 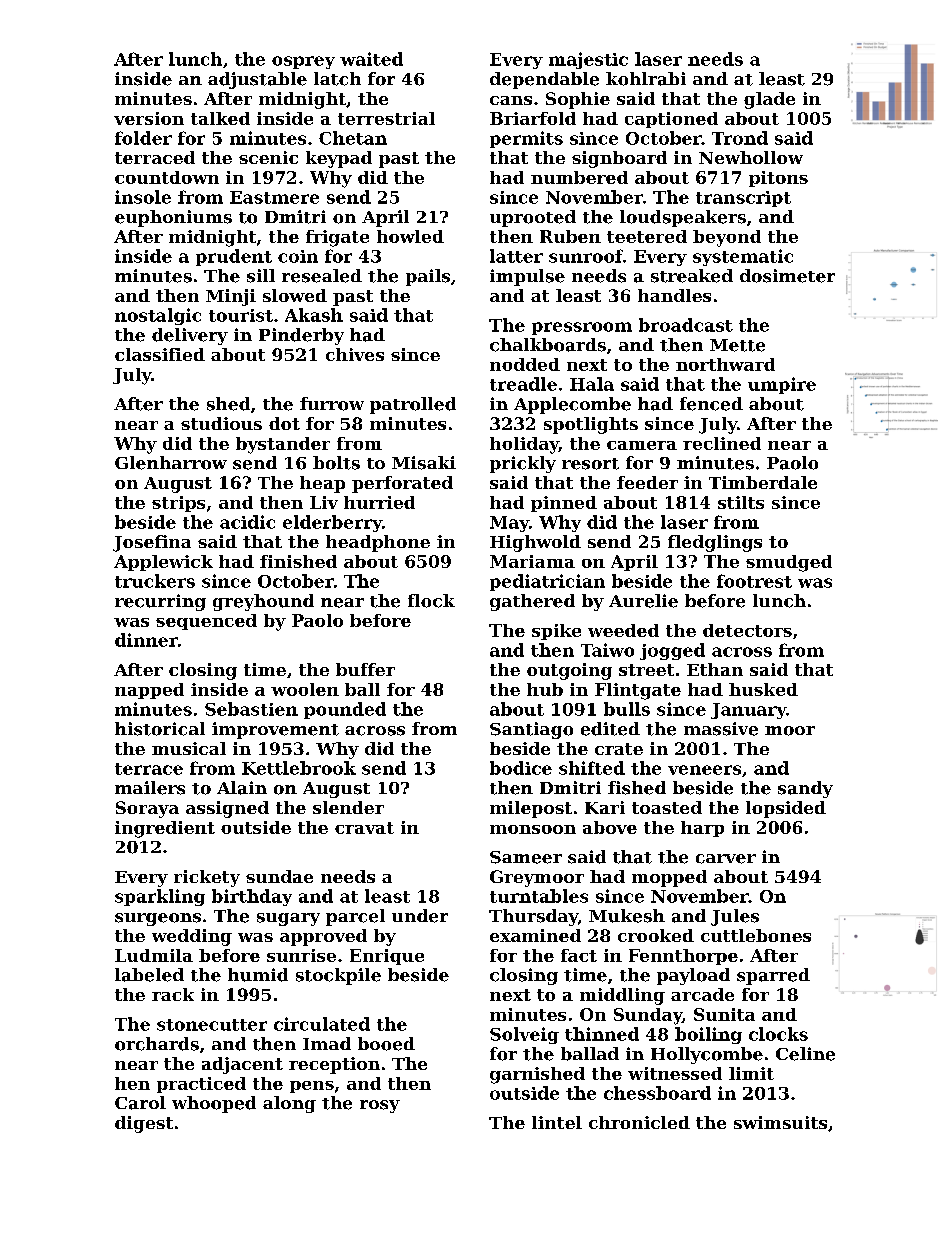 What do you see at coordinates (284, 423) in the image?
I see `dot` at bounding box center [284, 423].
